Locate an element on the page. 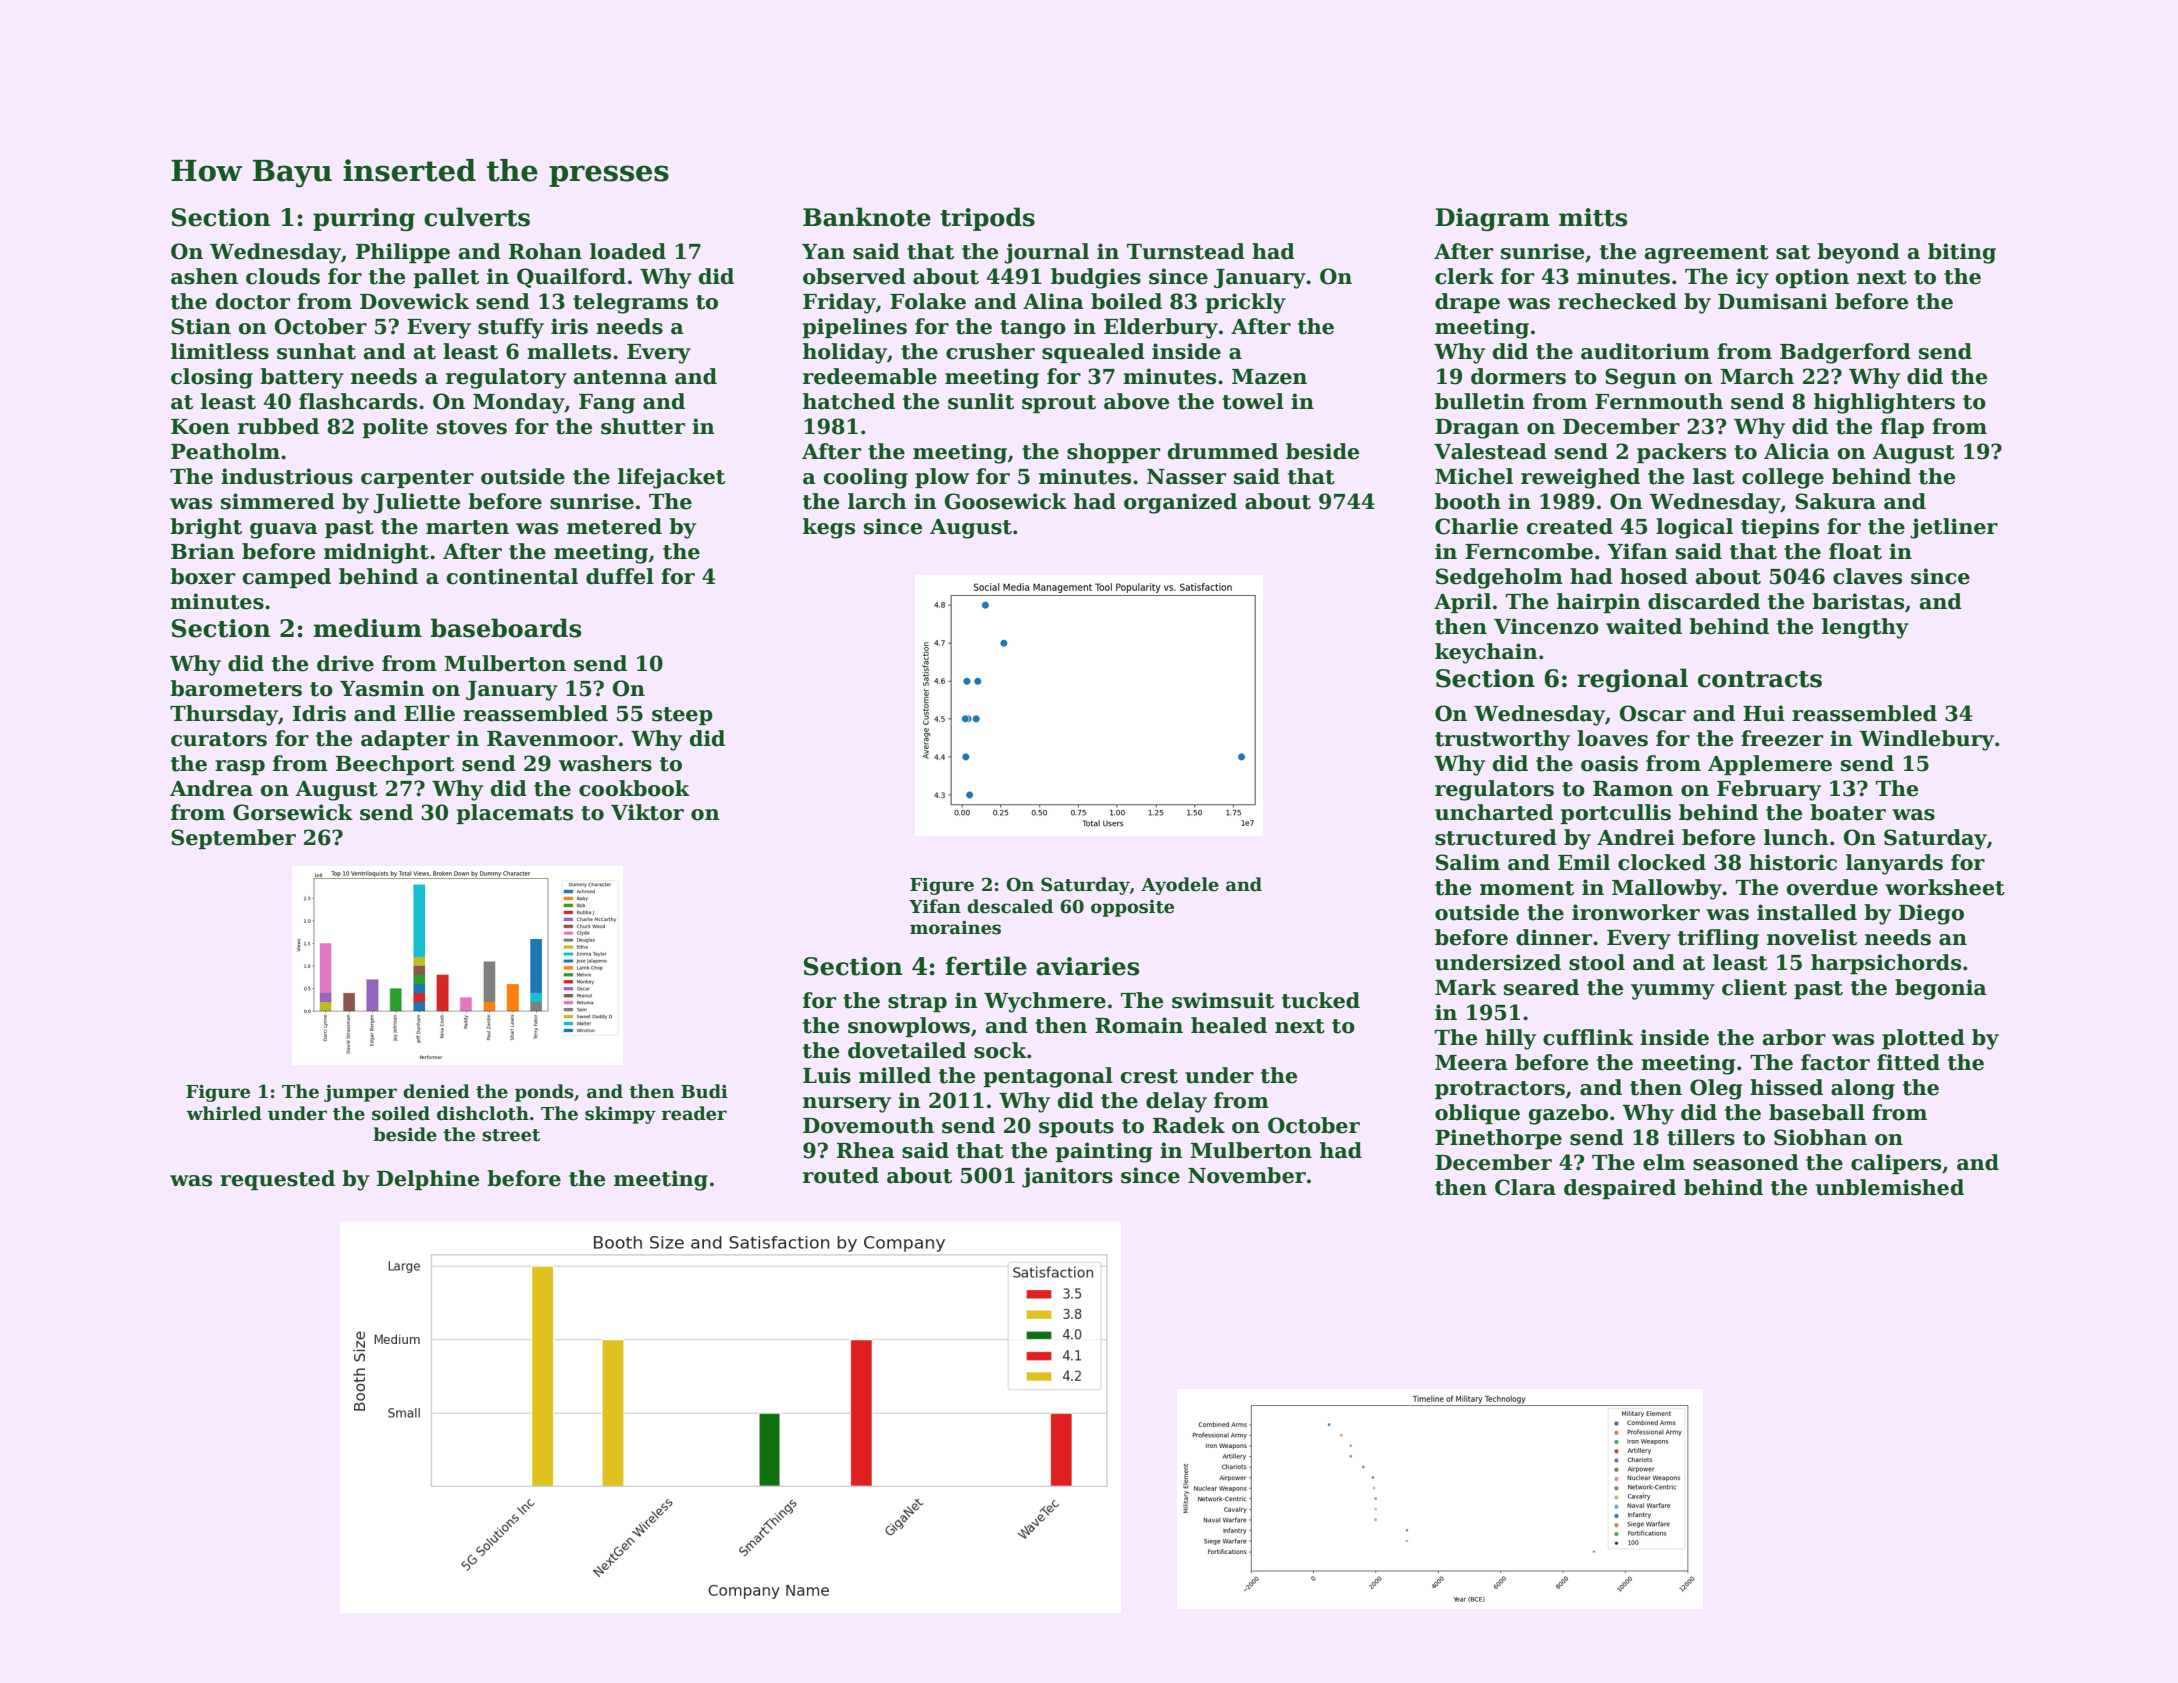 This image has height=1683, width=2178. tripods is located at coordinates (987, 219).
